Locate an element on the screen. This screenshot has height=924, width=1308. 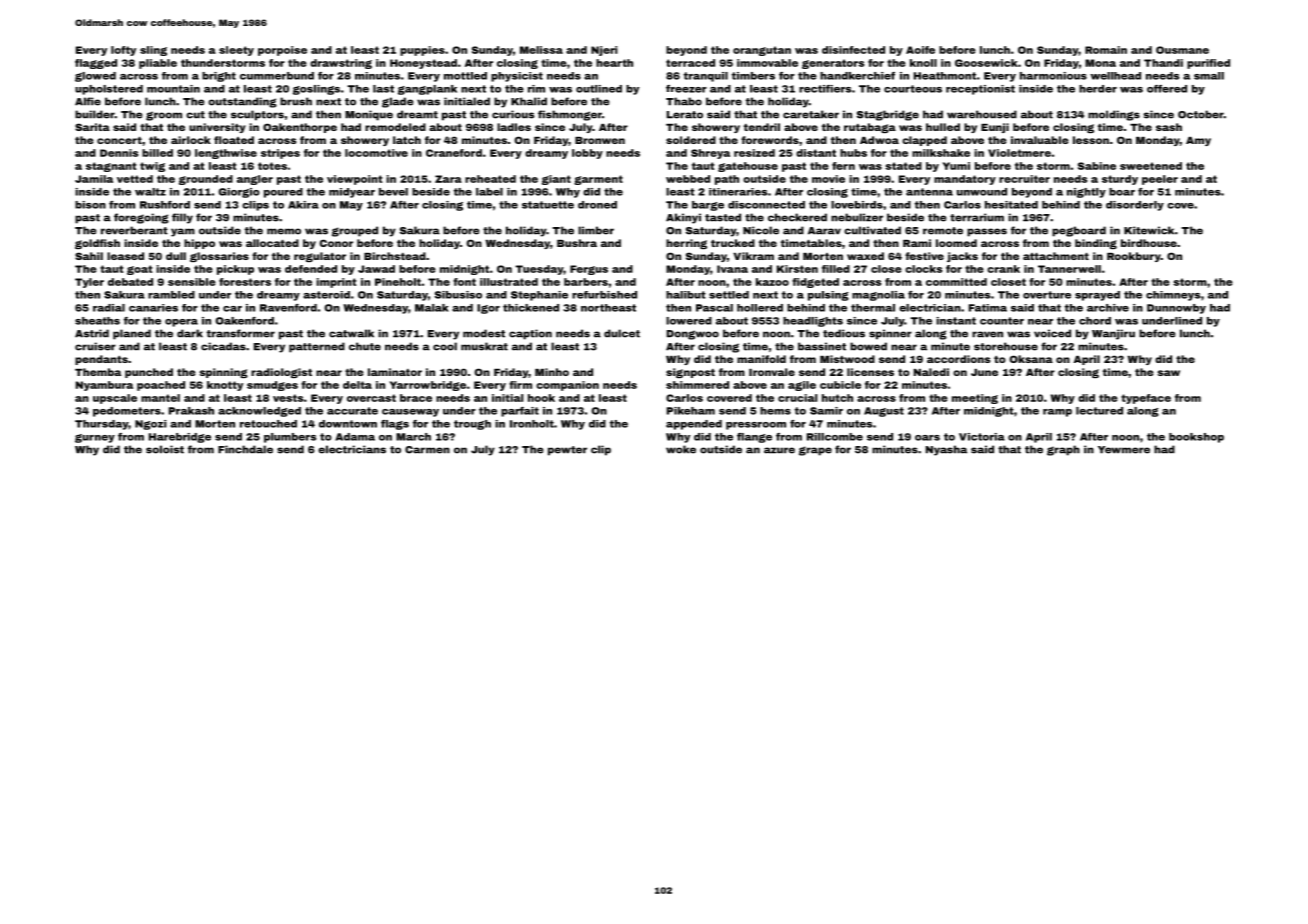
hulled is located at coordinates (943, 127).
